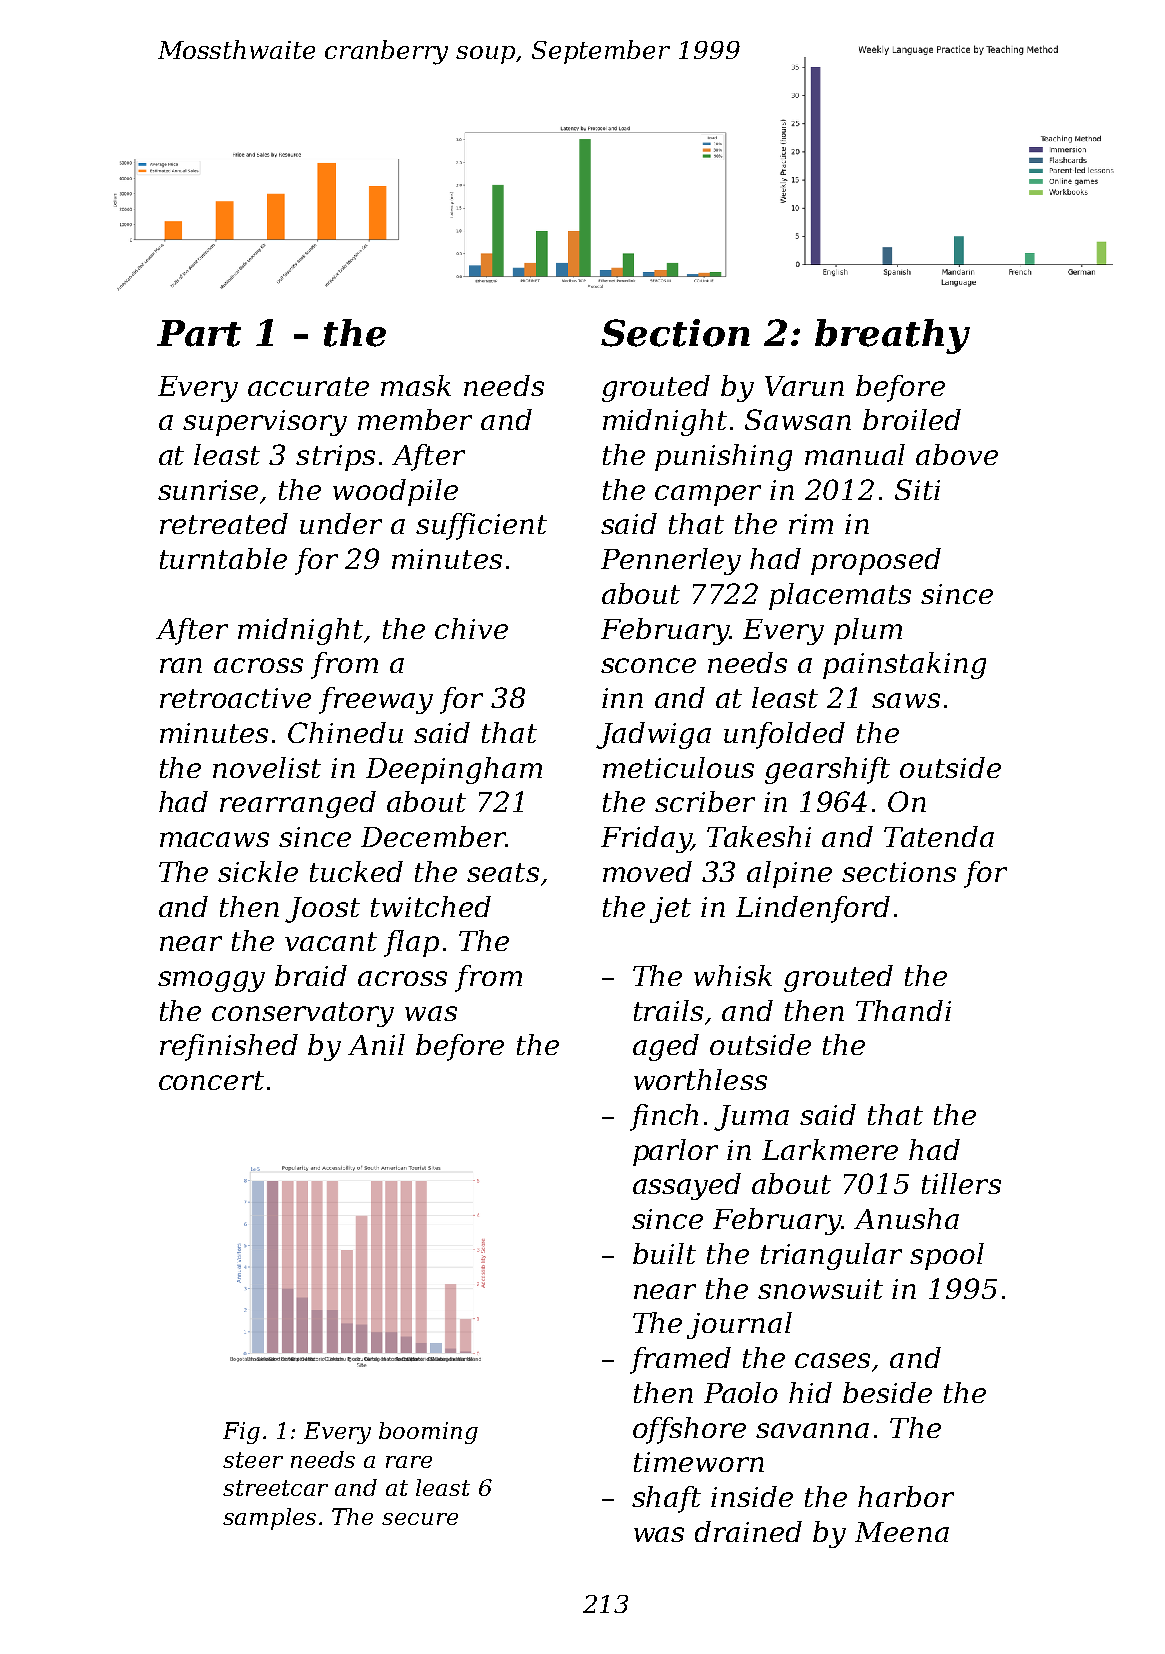  I want to click on Part, so click(199, 333).
